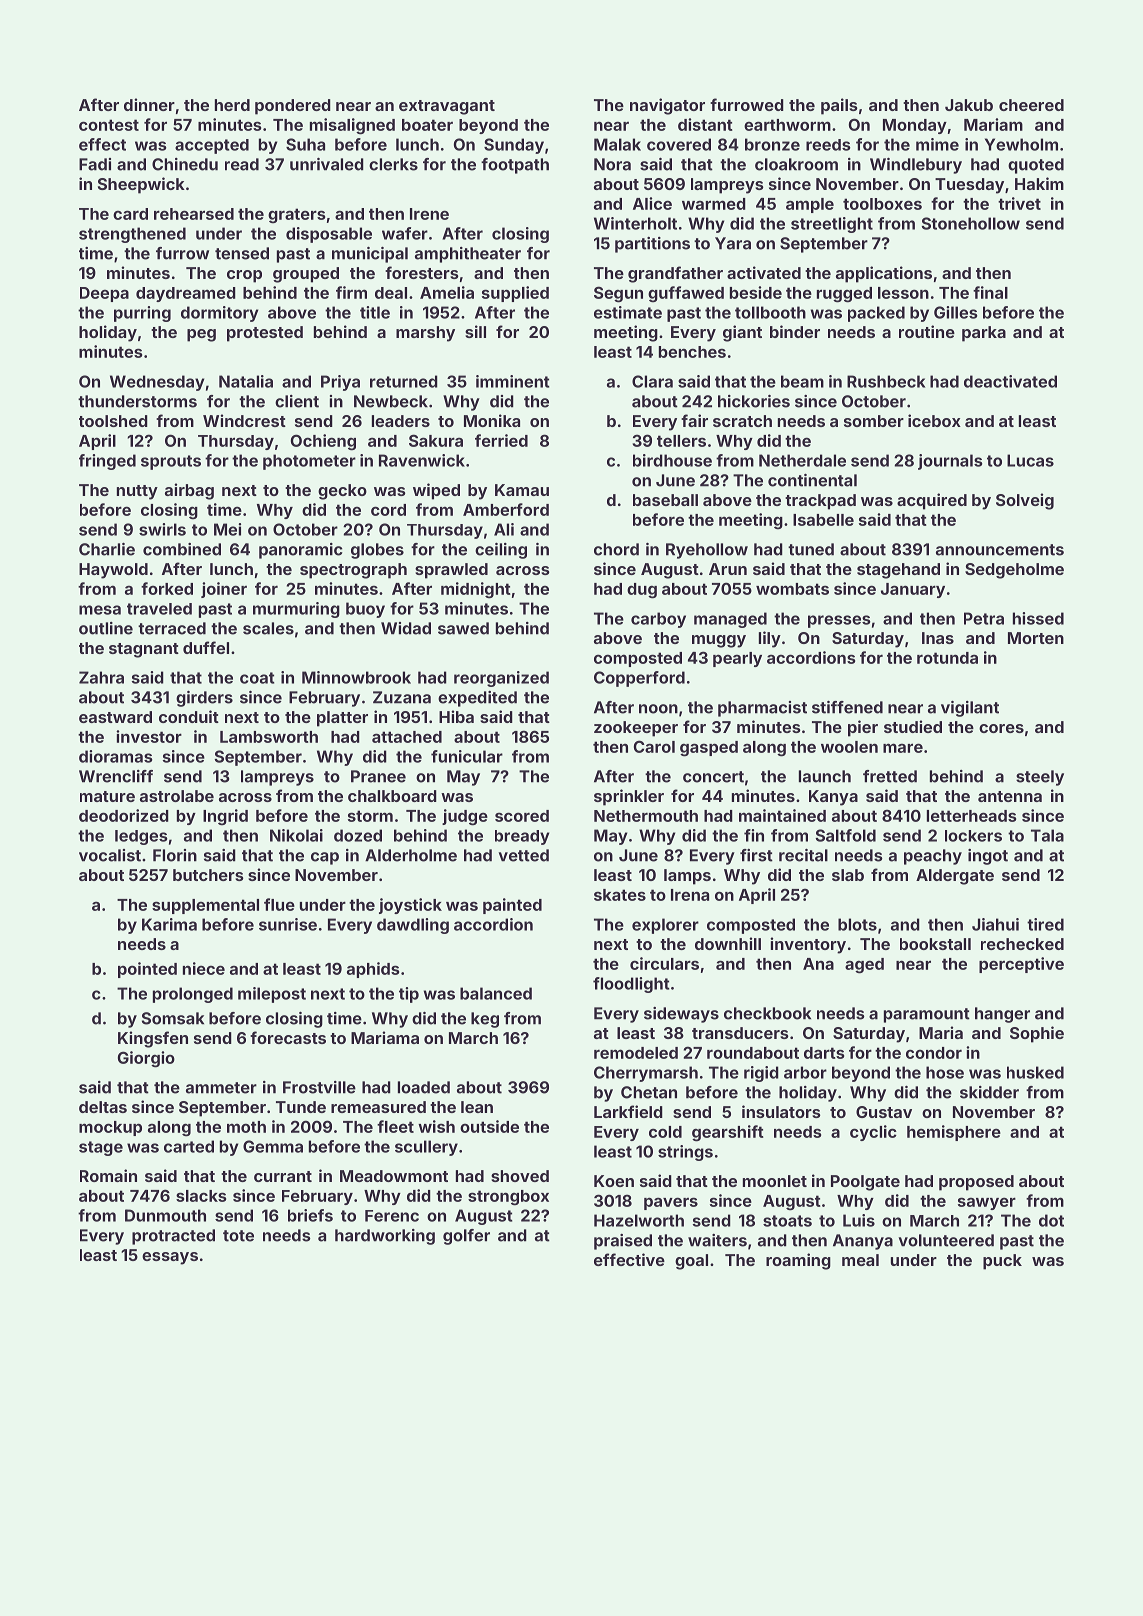 The width and height of the screenshot is (1143, 1616). I want to click on Deepa, so click(104, 294).
